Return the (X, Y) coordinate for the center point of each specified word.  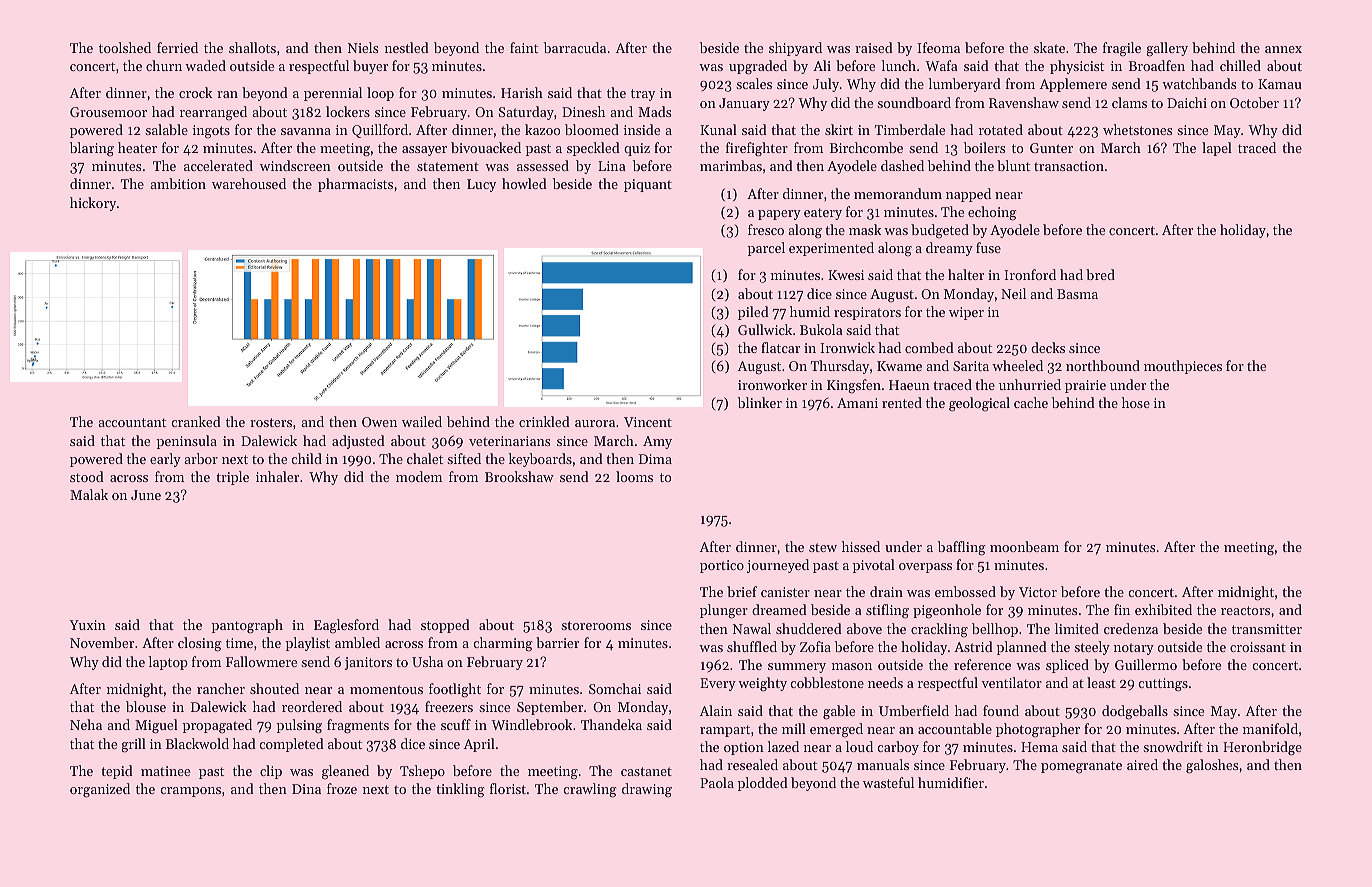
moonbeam (1024, 546)
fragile (1122, 49)
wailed (422, 421)
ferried (177, 47)
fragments (358, 726)
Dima (655, 459)
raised (874, 47)
